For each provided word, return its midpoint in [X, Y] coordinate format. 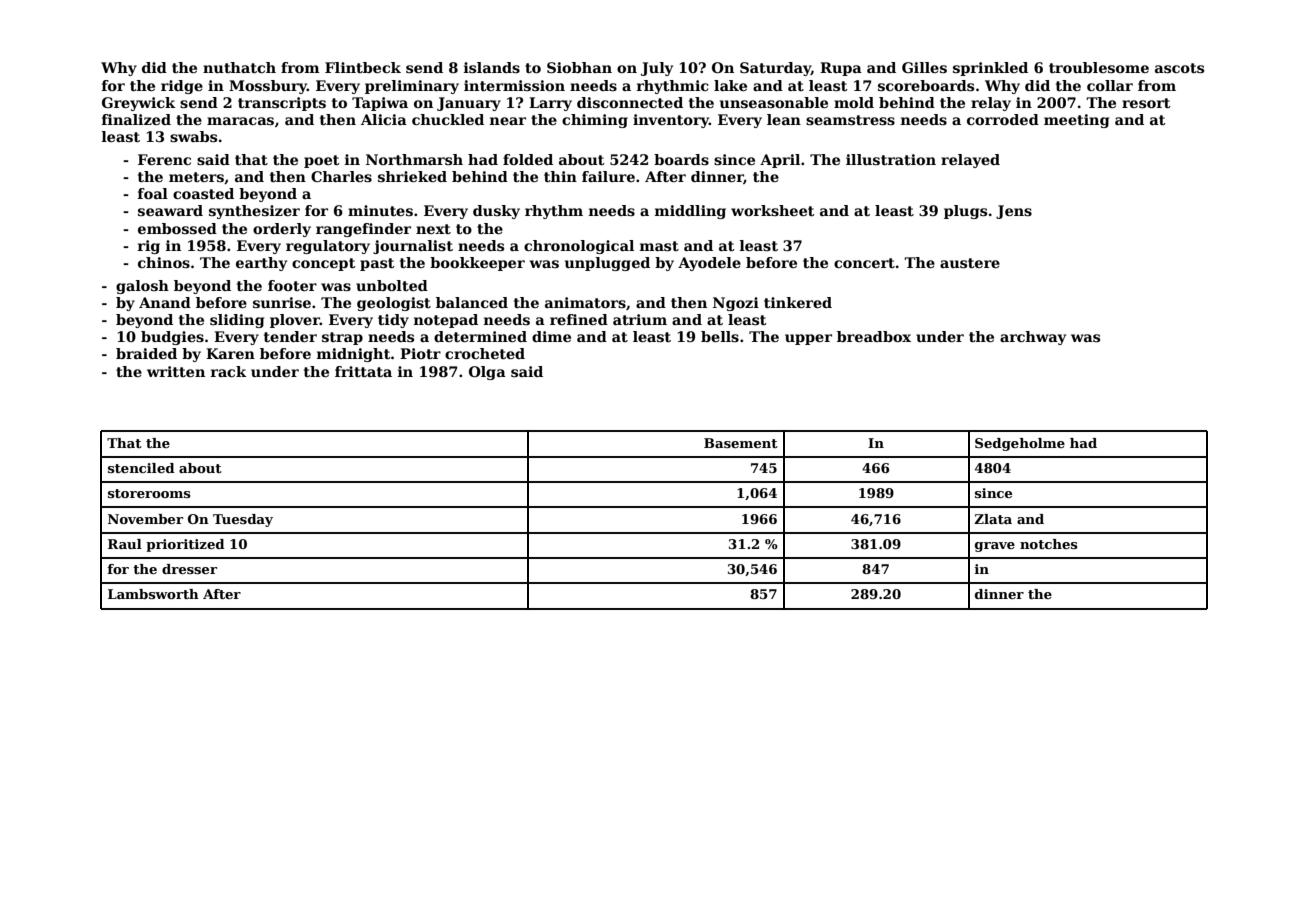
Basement [741, 443]
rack [229, 371]
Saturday [775, 69]
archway [1033, 338]
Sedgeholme [1020, 444]
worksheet [773, 210]
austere [970, 263]
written [176, 371]
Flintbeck [363, 67]
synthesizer [254, 212]
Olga [487, 373]
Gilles [924, 67]
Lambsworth [153, 594]
